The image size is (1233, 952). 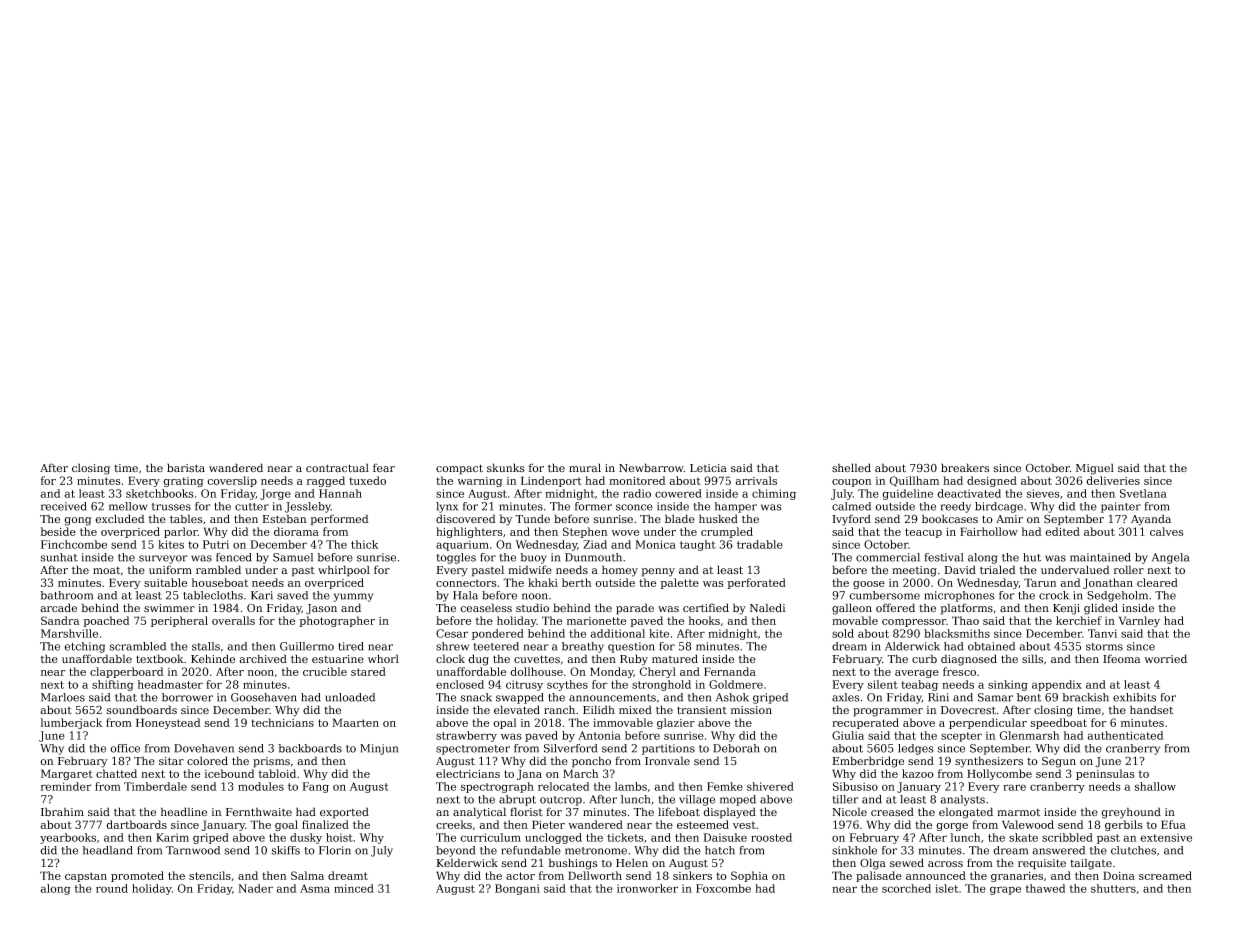 I want to click on announcements, so click(x=612, y=698).
